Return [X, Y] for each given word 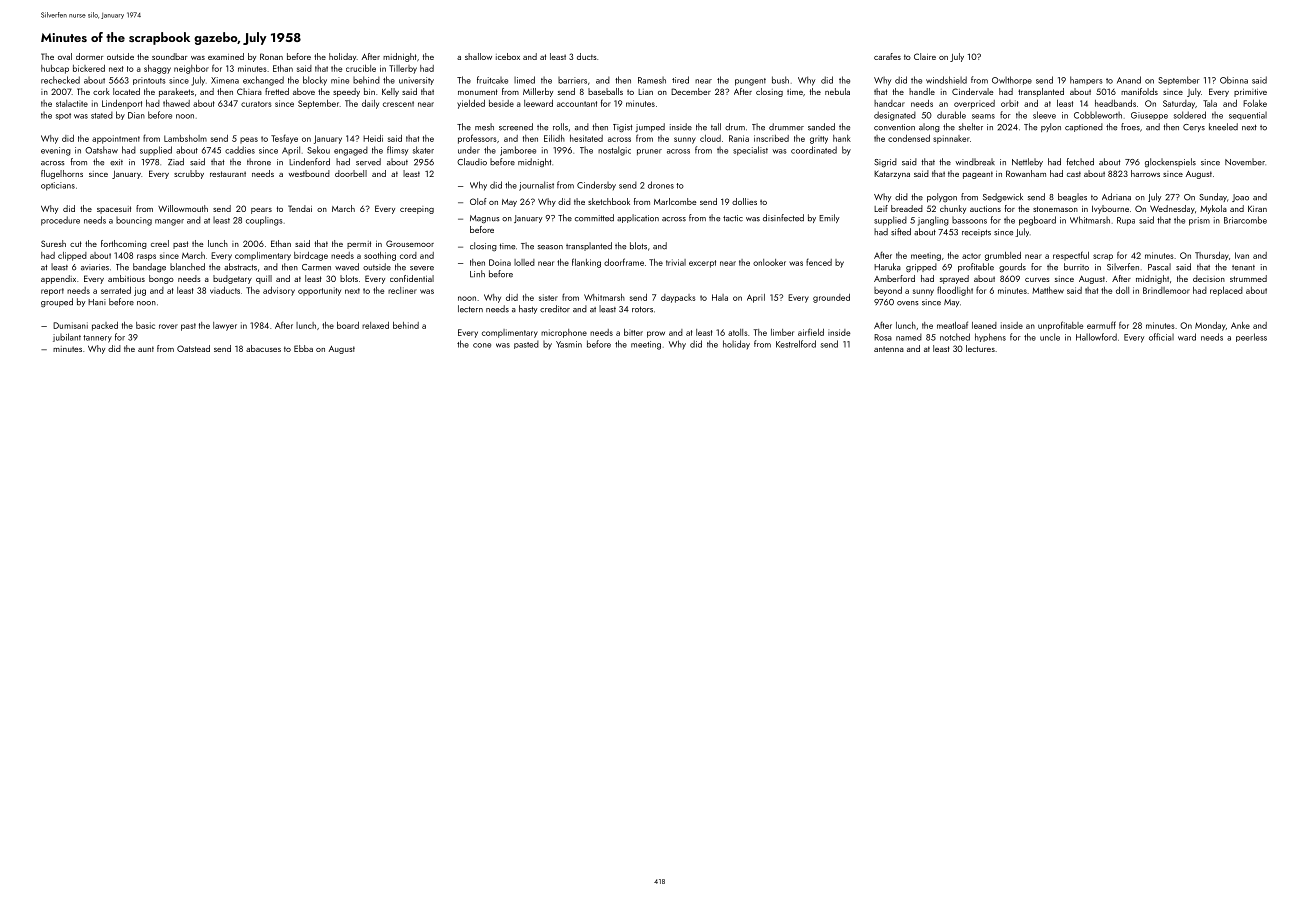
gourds [1012, 268]
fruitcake [492, 80]
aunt [146, 349]
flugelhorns [62, 174]
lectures [980, 348]
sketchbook [609, 201]
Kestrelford [796, 344]
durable [951, 115]
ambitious [126, 278]
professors [477, 139]
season [550, 247]
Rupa [1126, 221]
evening [56, 151]
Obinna [1234, 80]
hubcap [55, 69]
